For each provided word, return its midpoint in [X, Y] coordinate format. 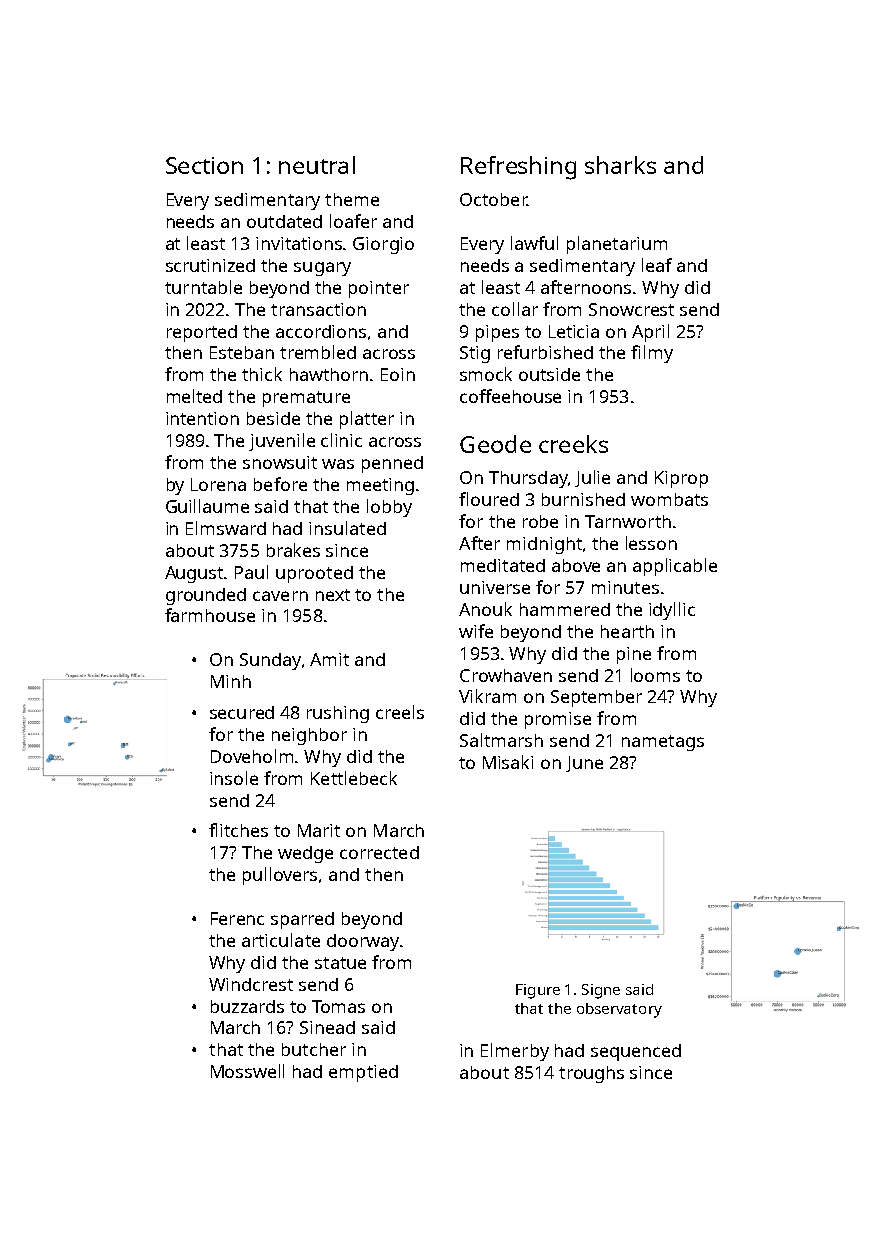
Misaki [508, 762]
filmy [652, 354]
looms [655, 675]
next [333, 595]
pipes [497, 333]
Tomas [338, 1006]
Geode [495, 444]
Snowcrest [631, 309]
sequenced [636, 1052]
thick [262, 374]
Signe [601, 991]
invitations [300, 243]
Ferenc [237, 918]
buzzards [247, 1006]
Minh [231, 681]
